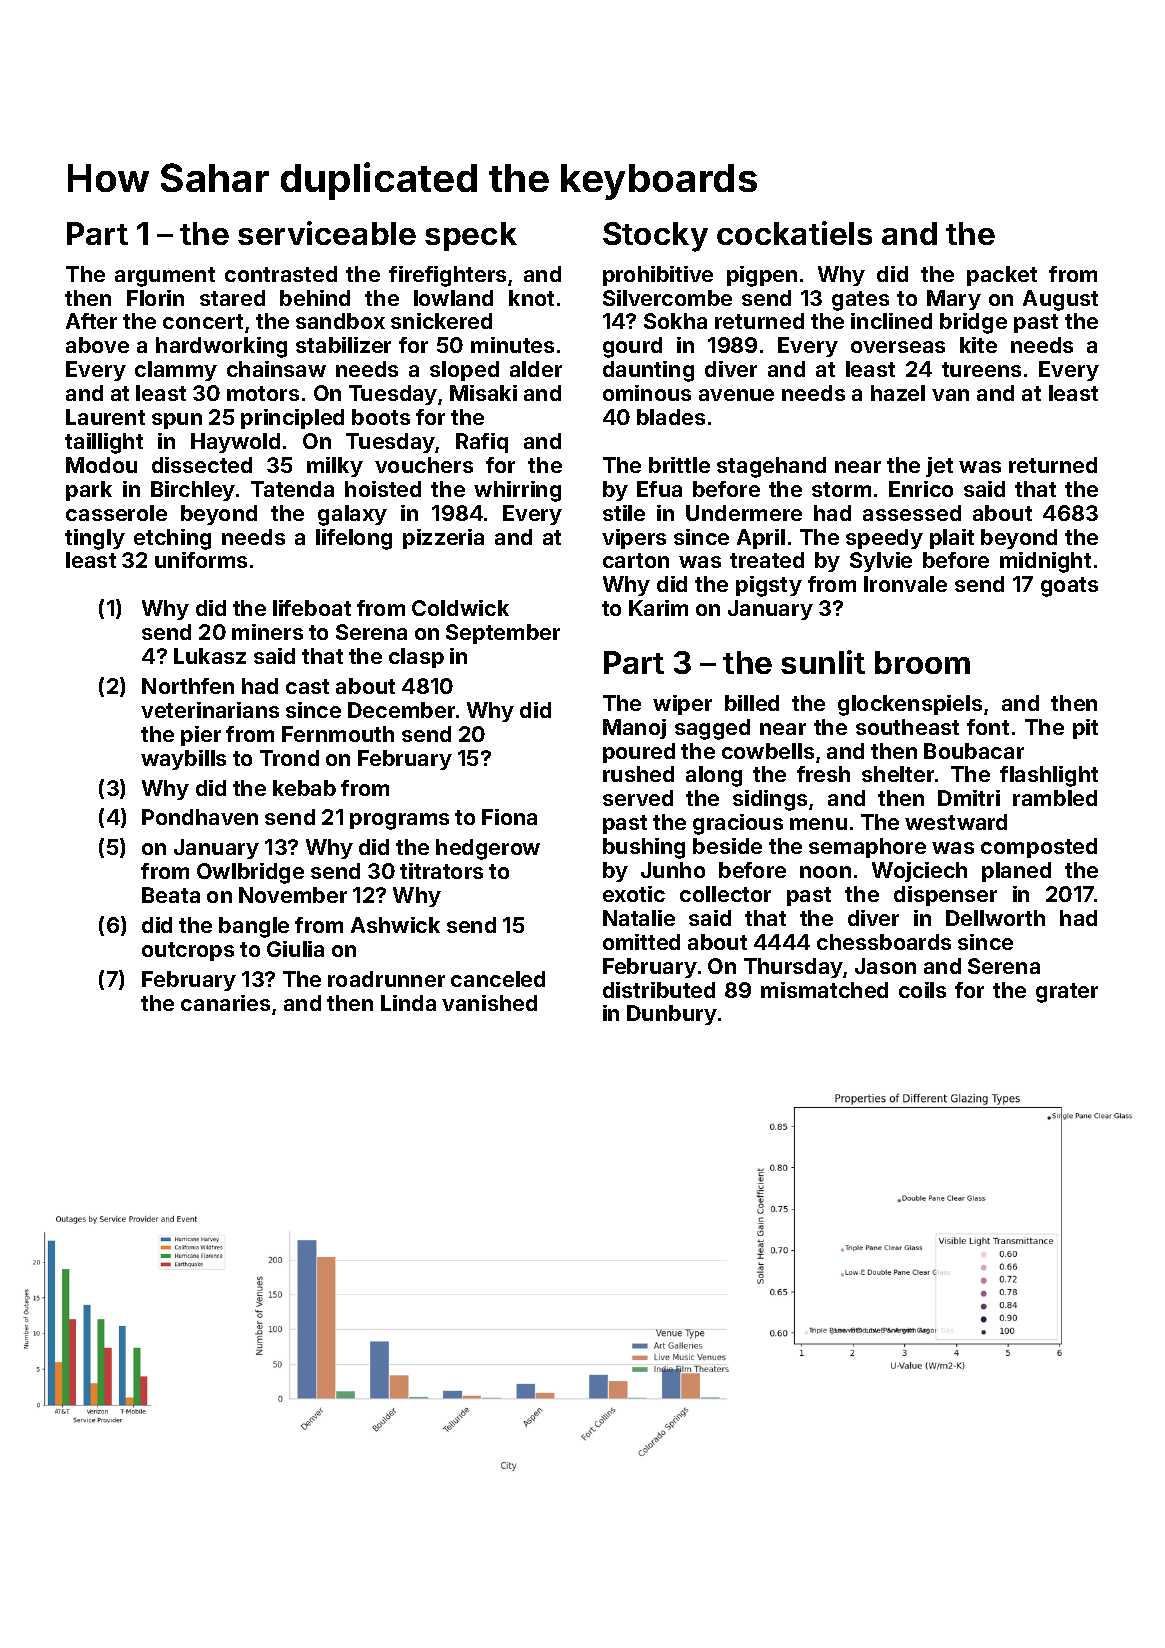 This screenshot has height=1648, width=1165. Describe the element at coordinates (531, 298) in the screenshot. I see `knot` at that location.
